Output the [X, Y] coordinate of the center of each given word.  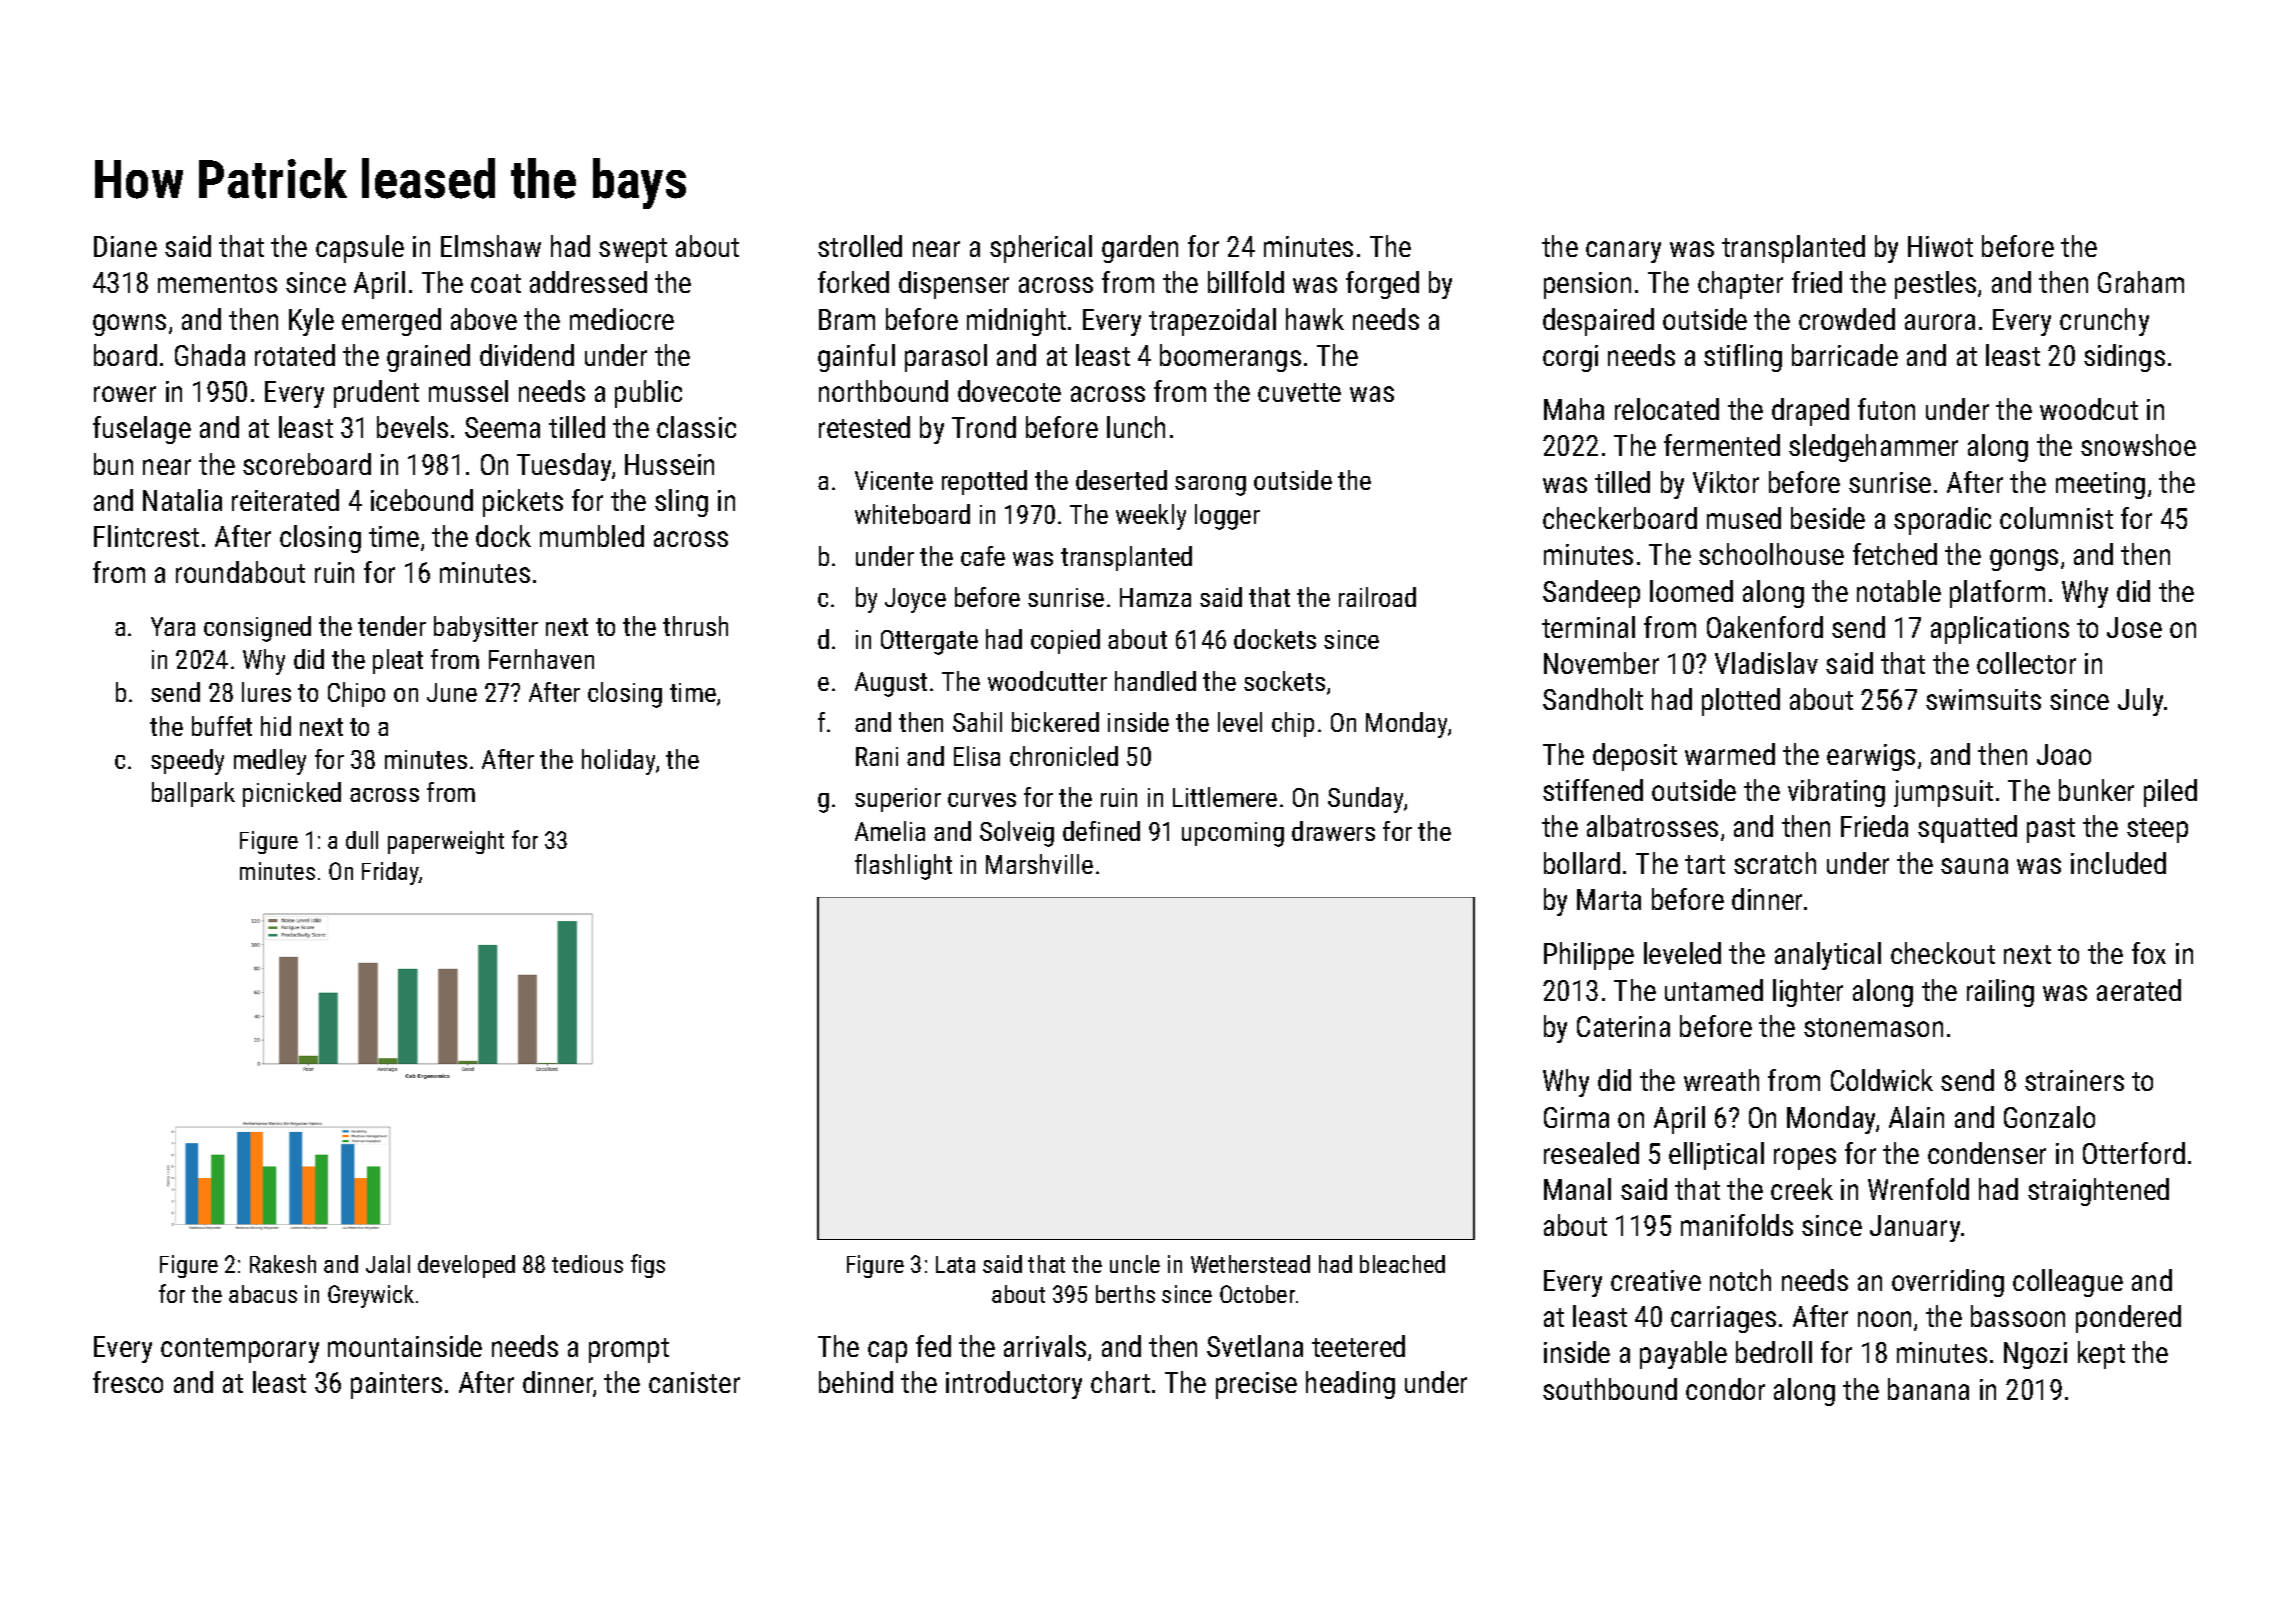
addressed [588, 282]
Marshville [1039, 864]
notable [1899, 591]
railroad [1377, 597]
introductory [1014, 1385]
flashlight [903, 867]
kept [2101, 1355]
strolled [860, 246]
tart [1705, 864]
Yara [173, 626]
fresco [128, 1382]
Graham [2141, 282]
